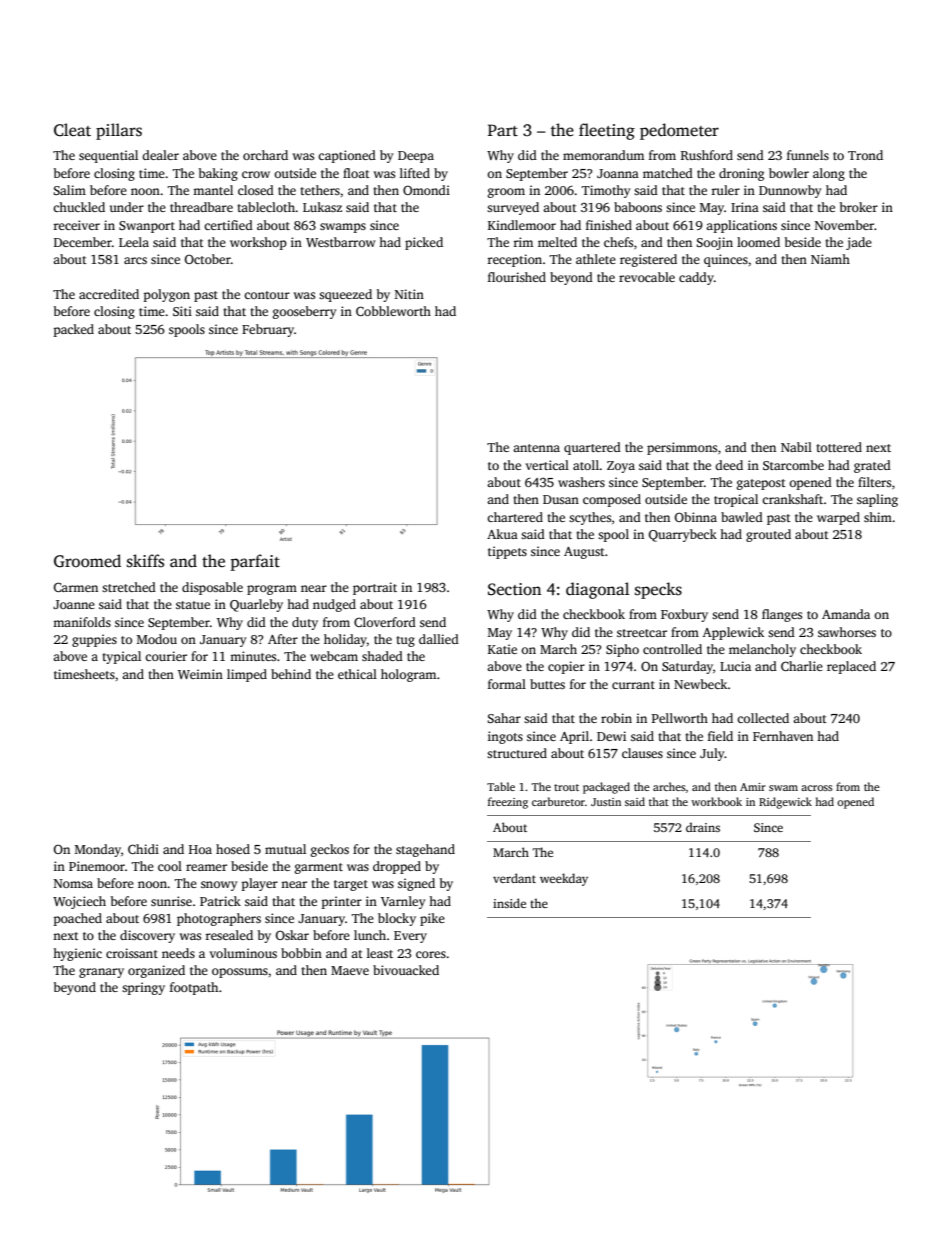 The image size is (952, 1233). I want to click on Niamh, so click(830, 259).
